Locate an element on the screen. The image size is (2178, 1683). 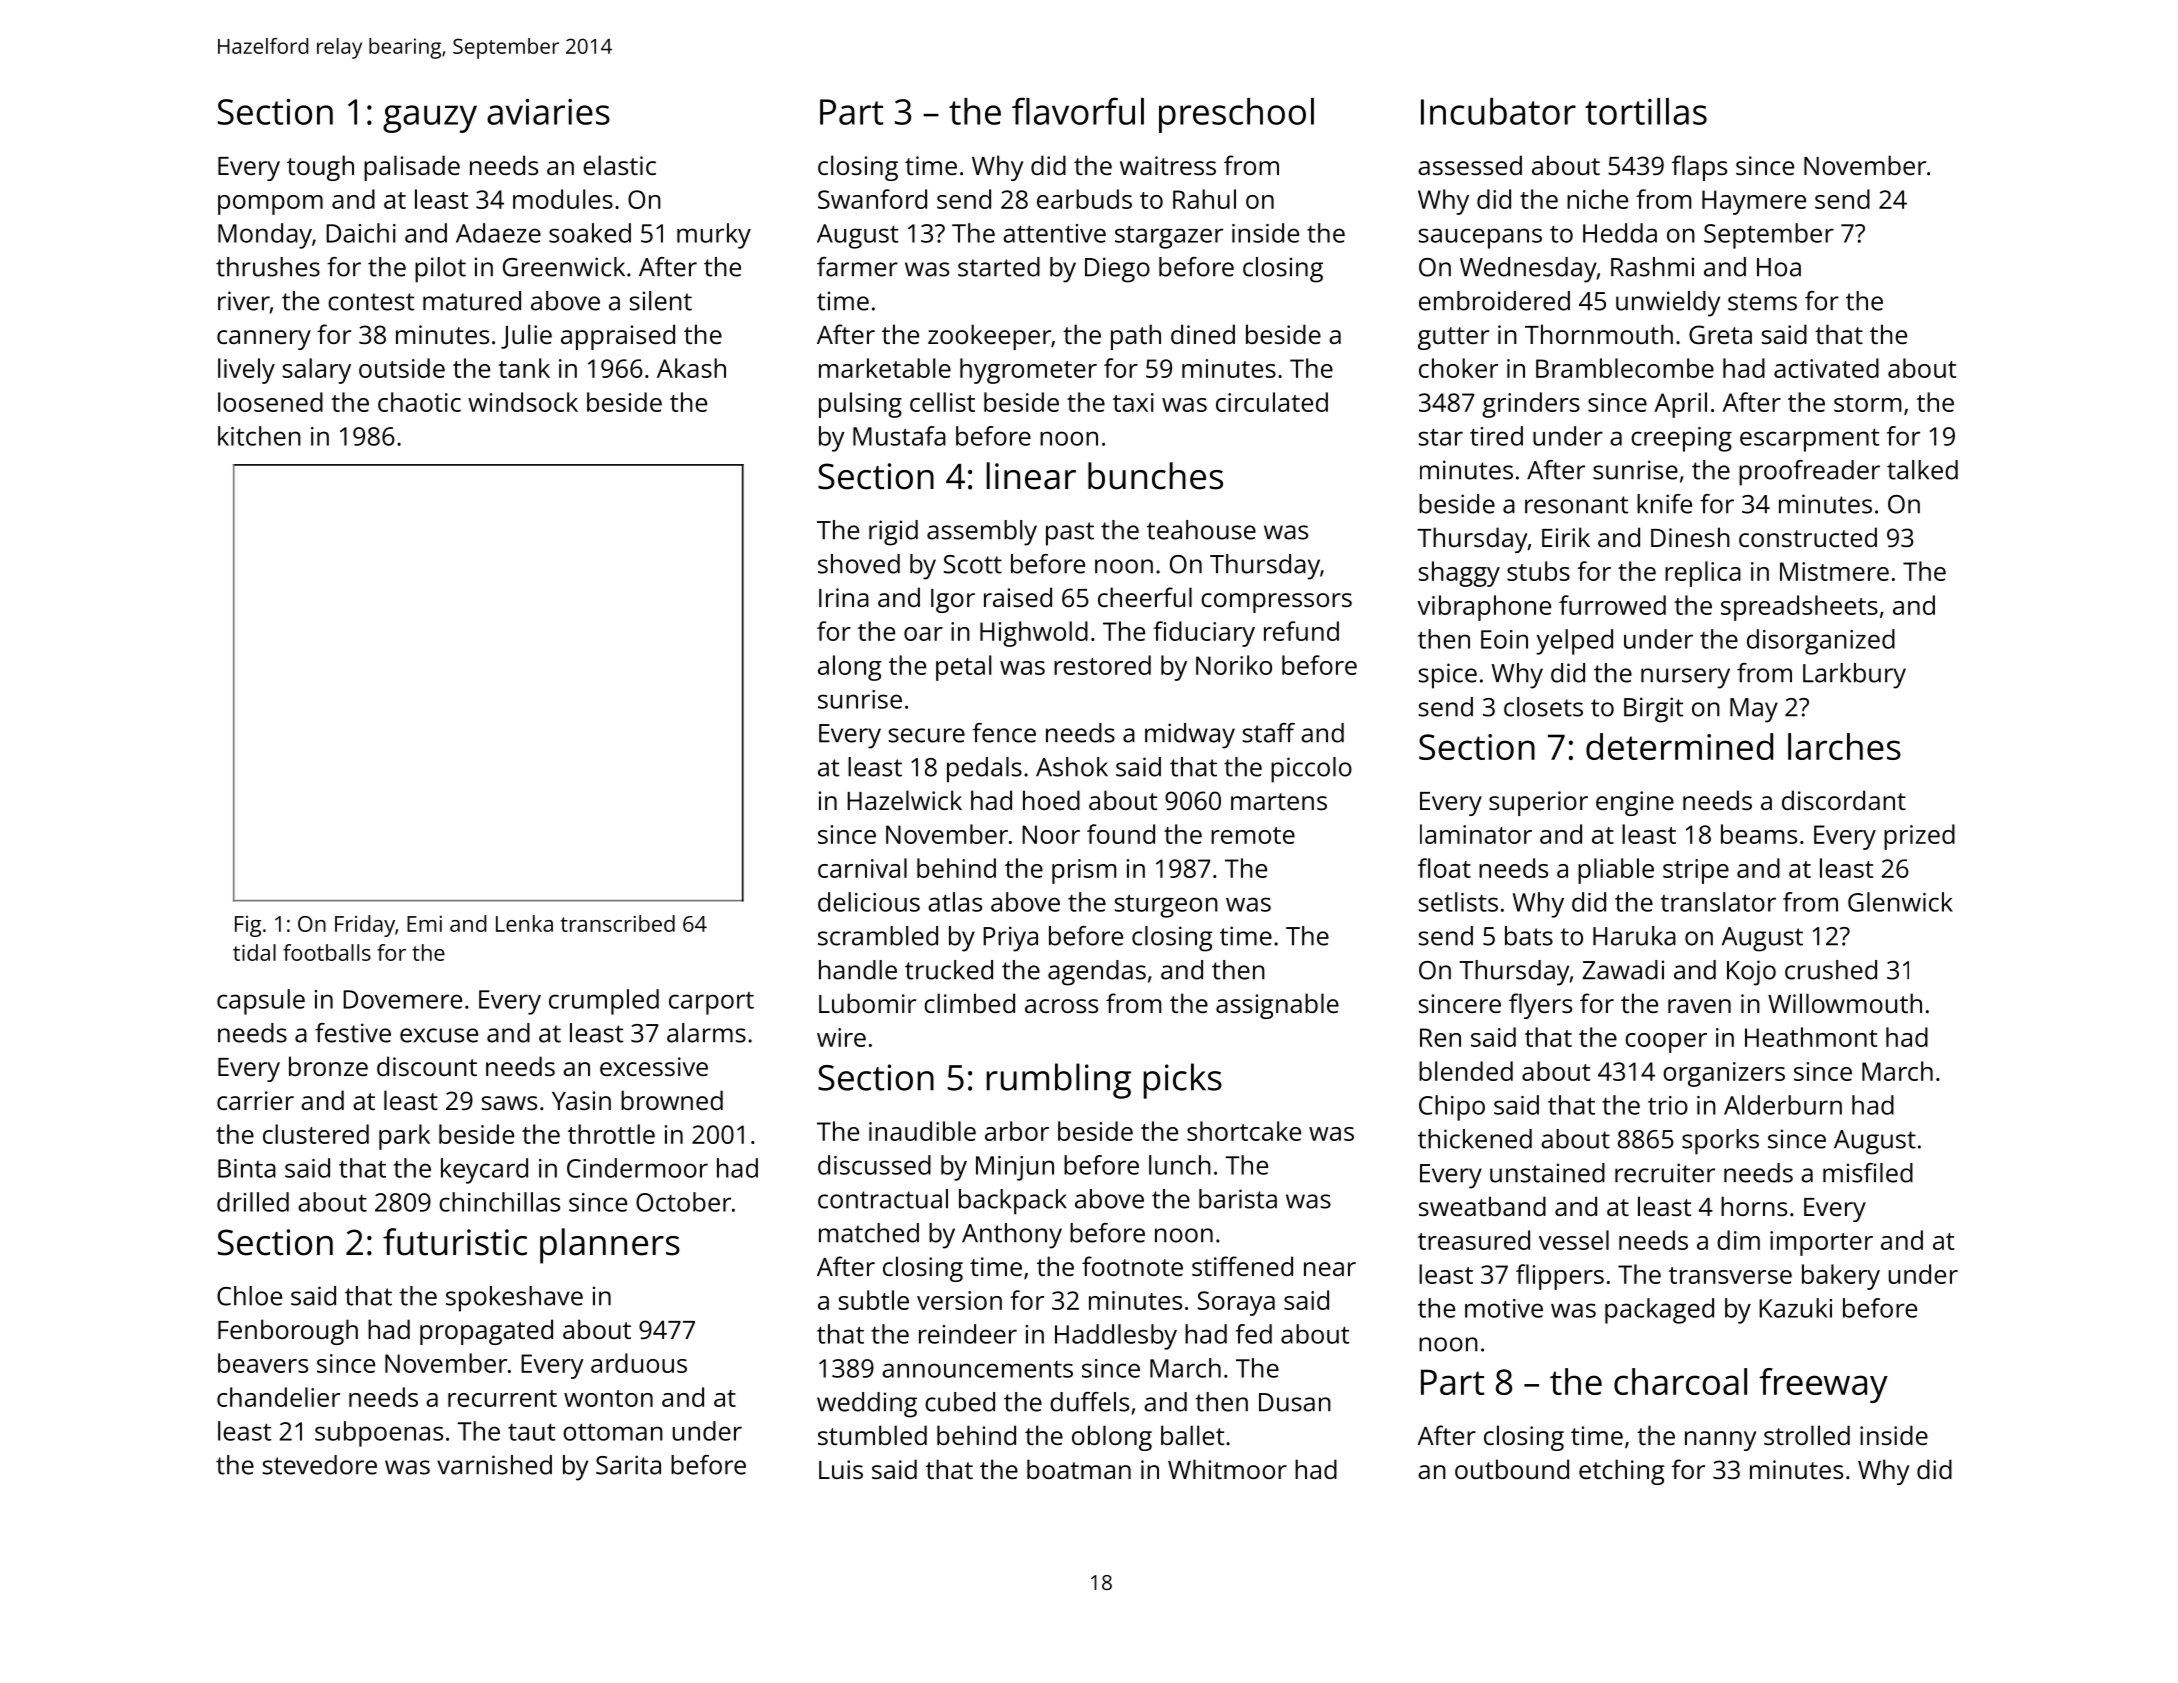
Hoa is located at coordinates (1779, 267).
